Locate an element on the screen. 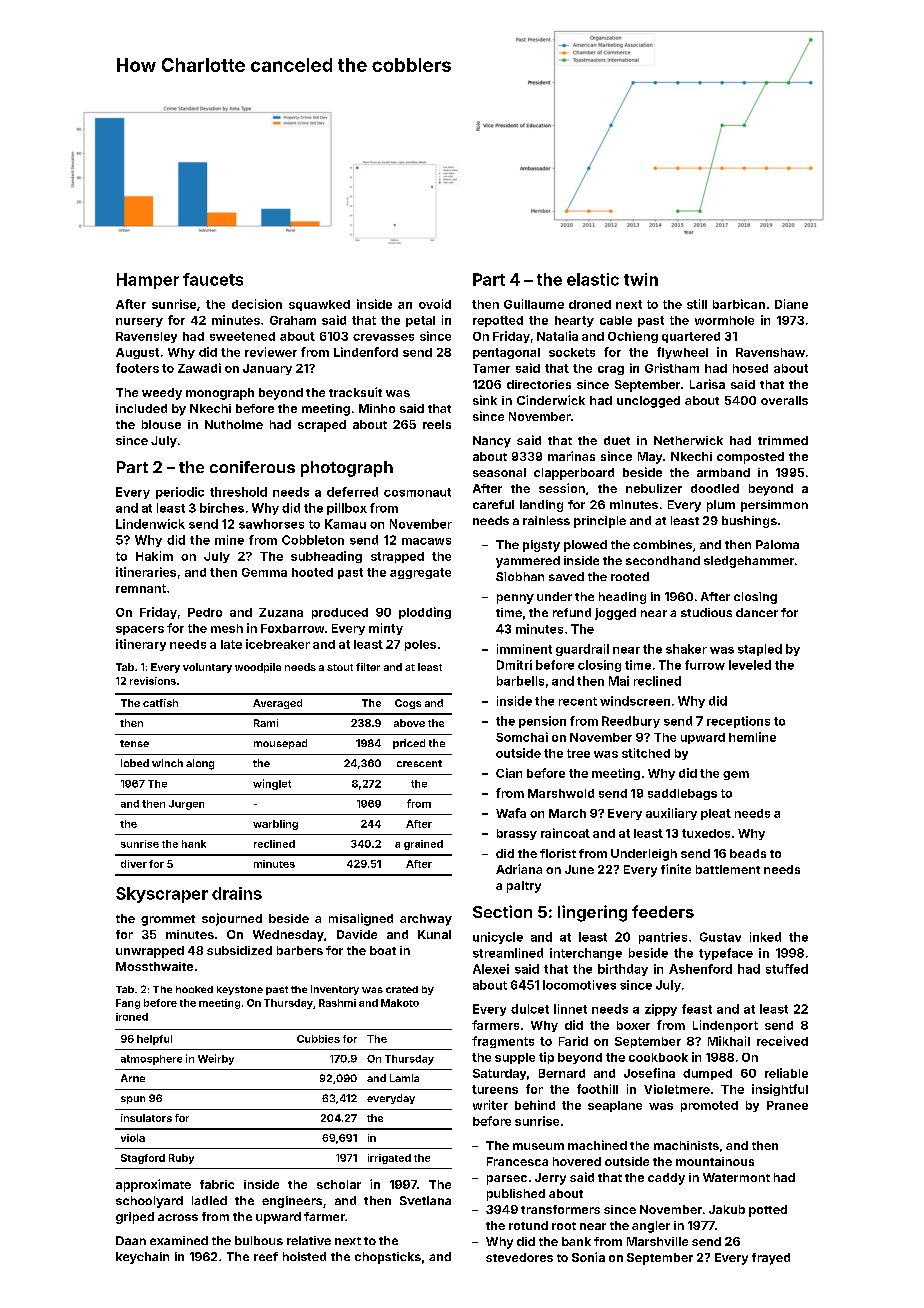  lingering is located at coordinates (592, 913).
